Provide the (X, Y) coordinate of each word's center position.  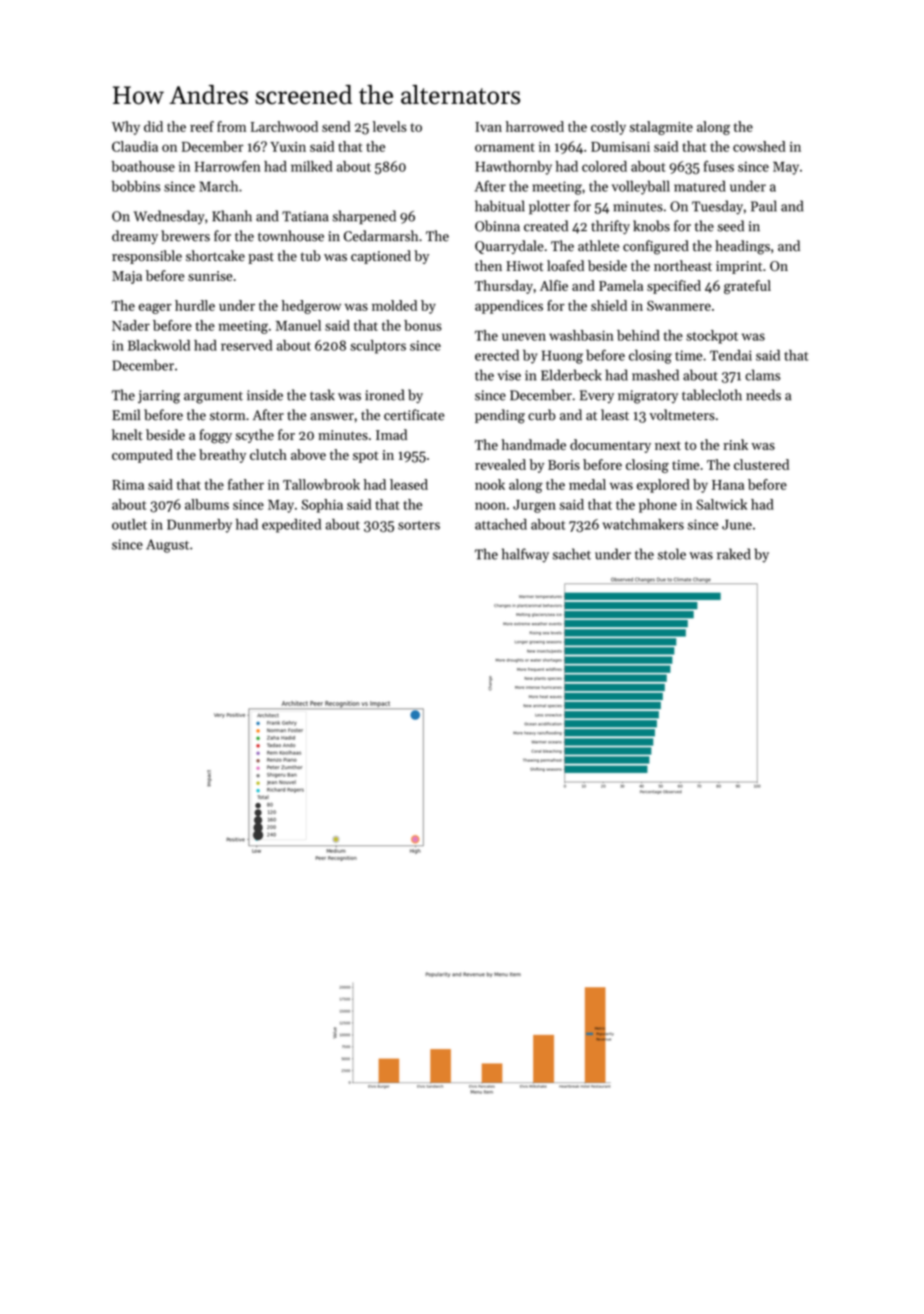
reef (202, 126)
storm (227, 416)
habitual (500, 206)
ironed (385, 395)
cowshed (759, 146)
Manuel (298, 325)
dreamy (135, 237)
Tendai (731, 355)
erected (497, 355)
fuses (719, 166)
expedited (291, 526)
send (336, 126)
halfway (525, 555)
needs (763, 395)
